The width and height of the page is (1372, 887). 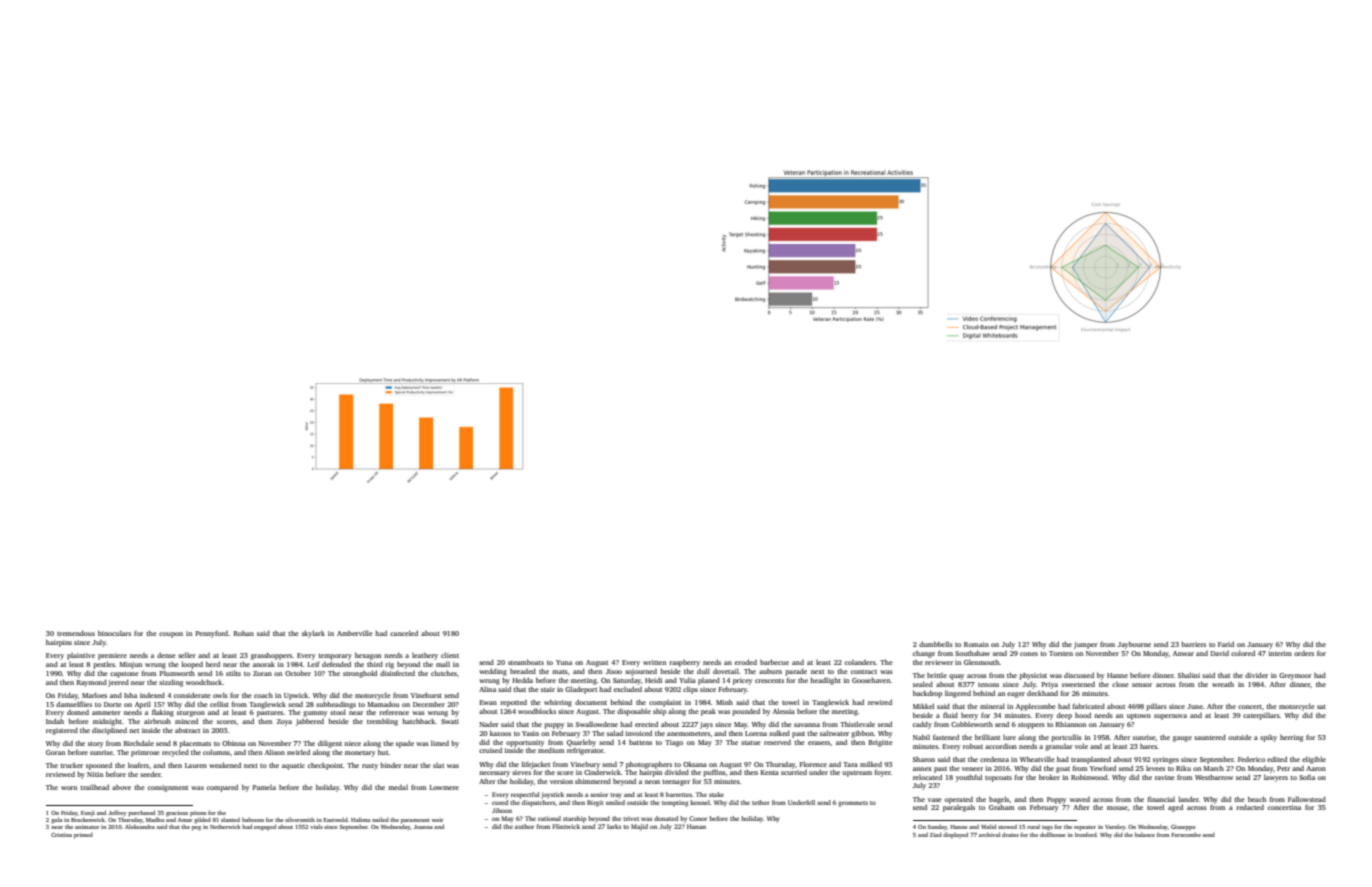 I want to click on swirled, so click(x=298, y=752).
